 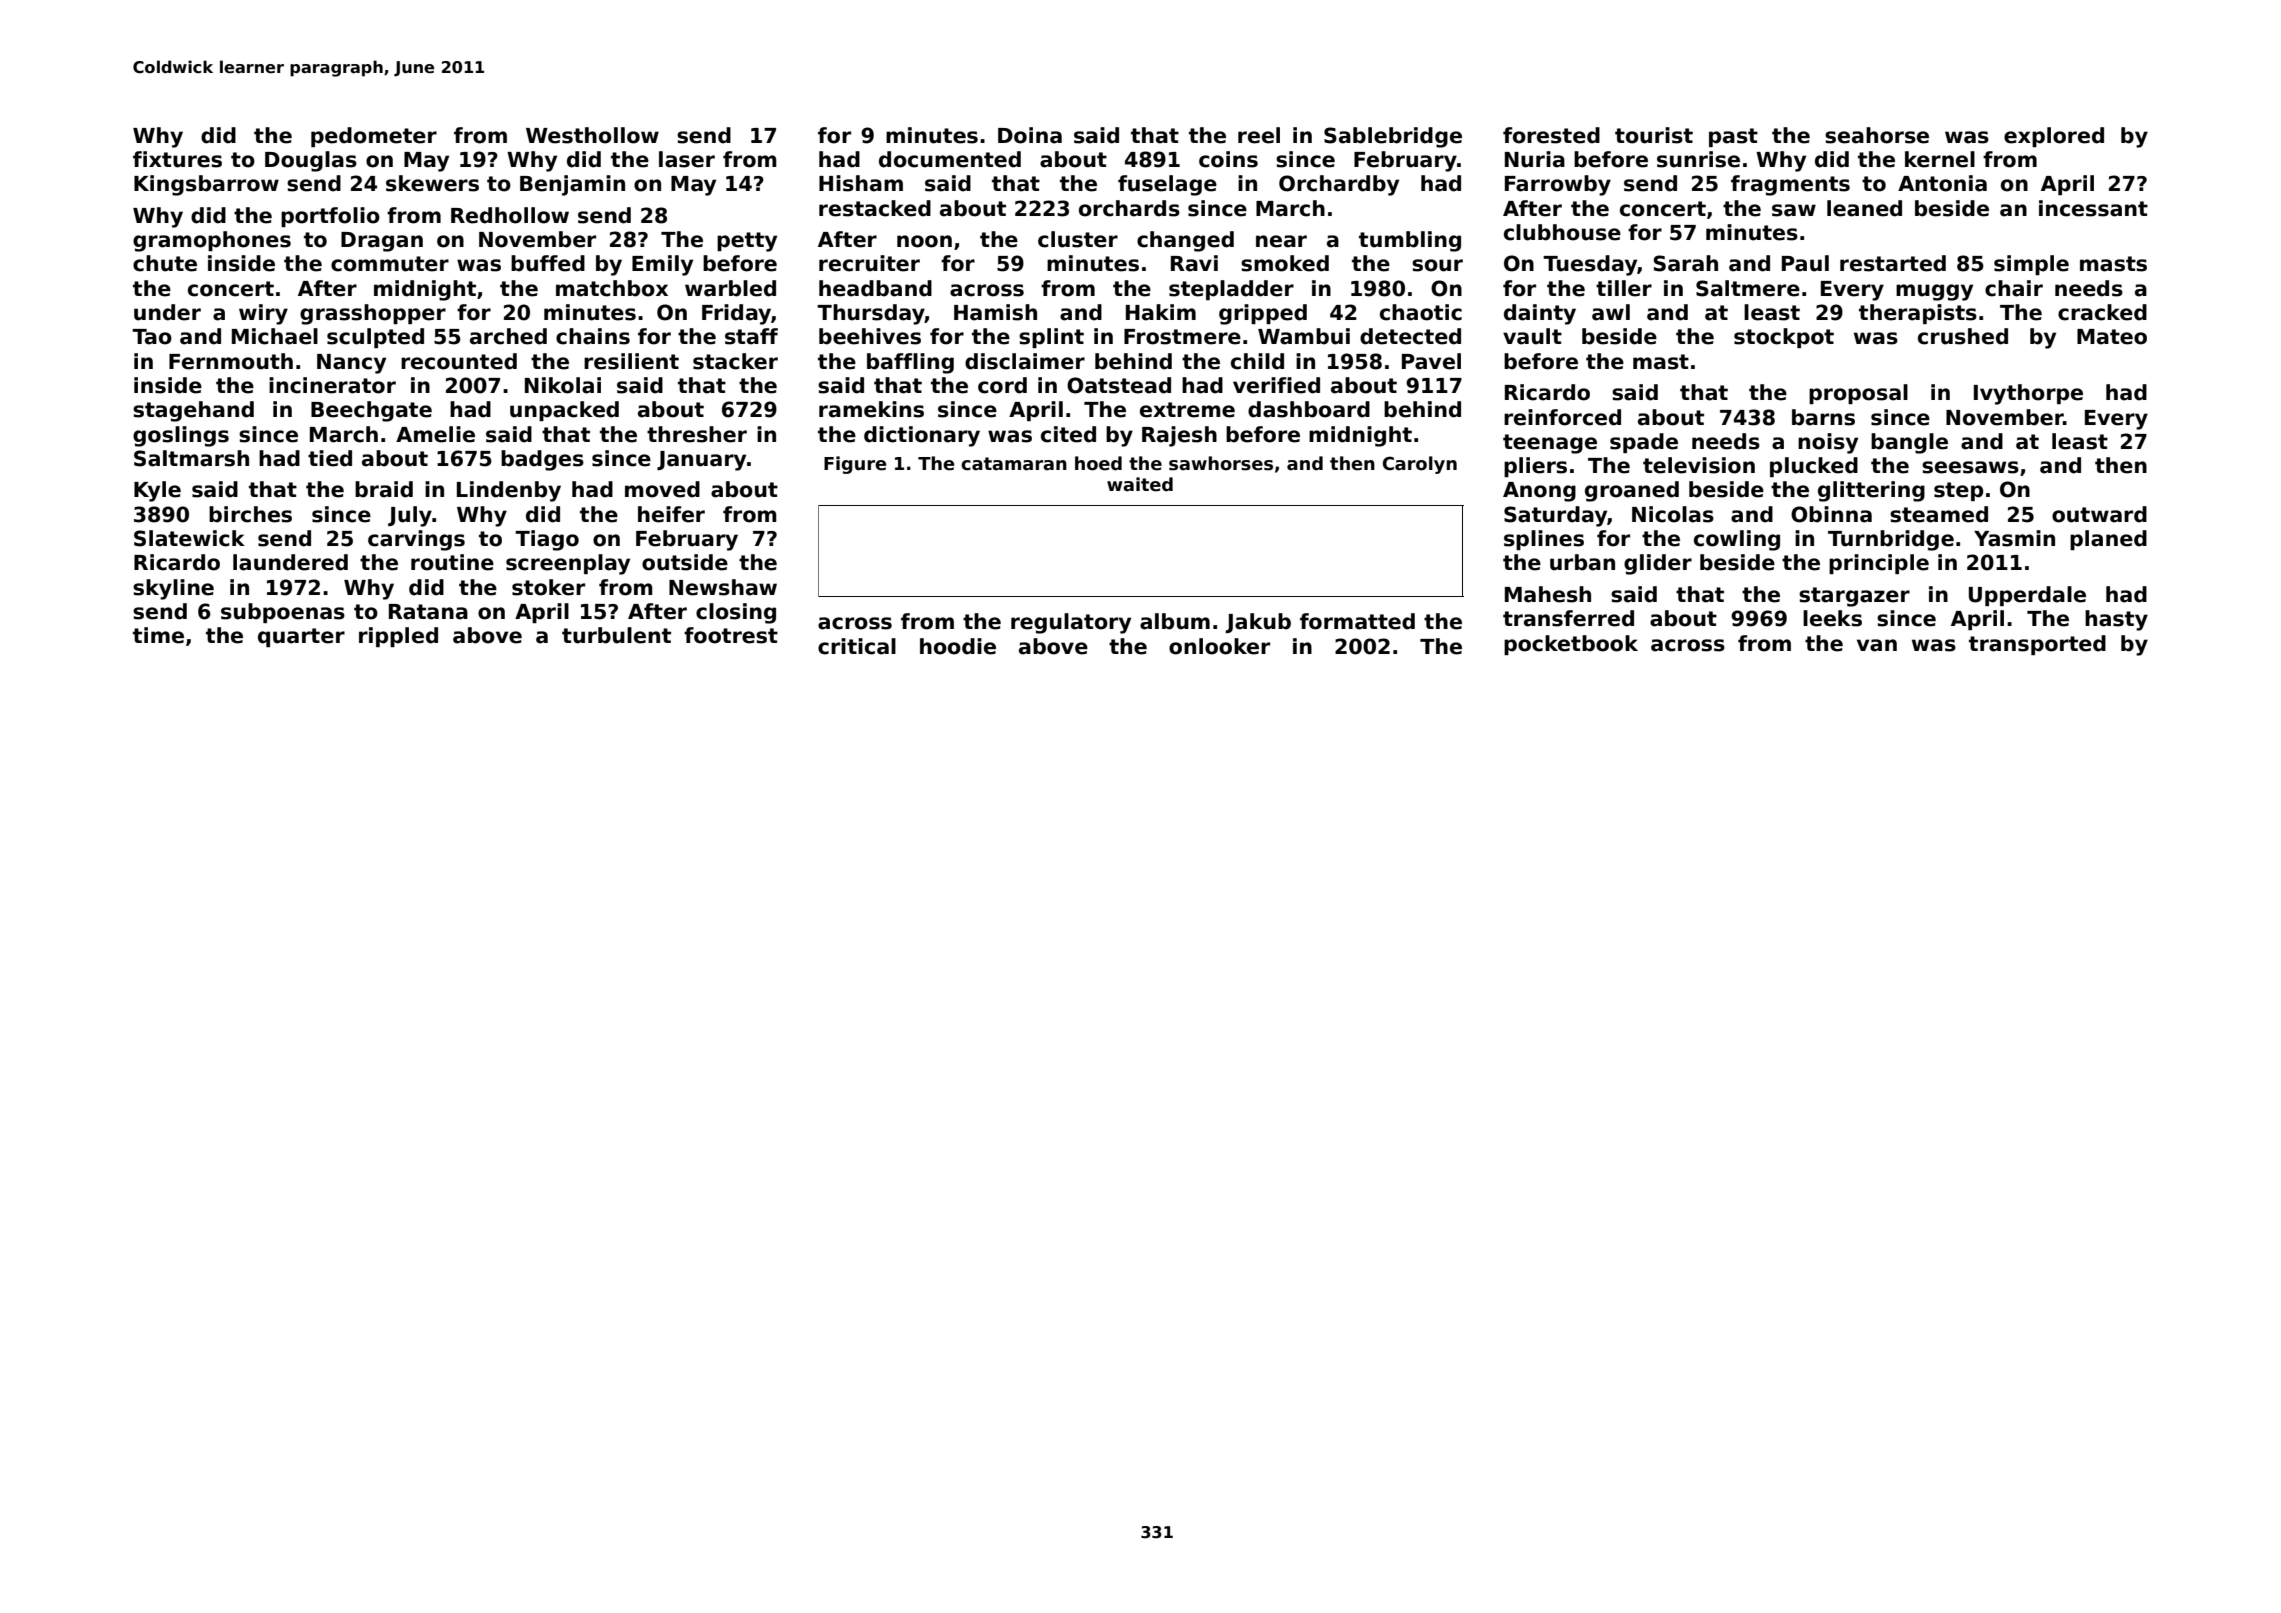 What do you see at coordinates (871, 314) in the screenshot?
I see `Thursday` at bounding box center [871, 314].
